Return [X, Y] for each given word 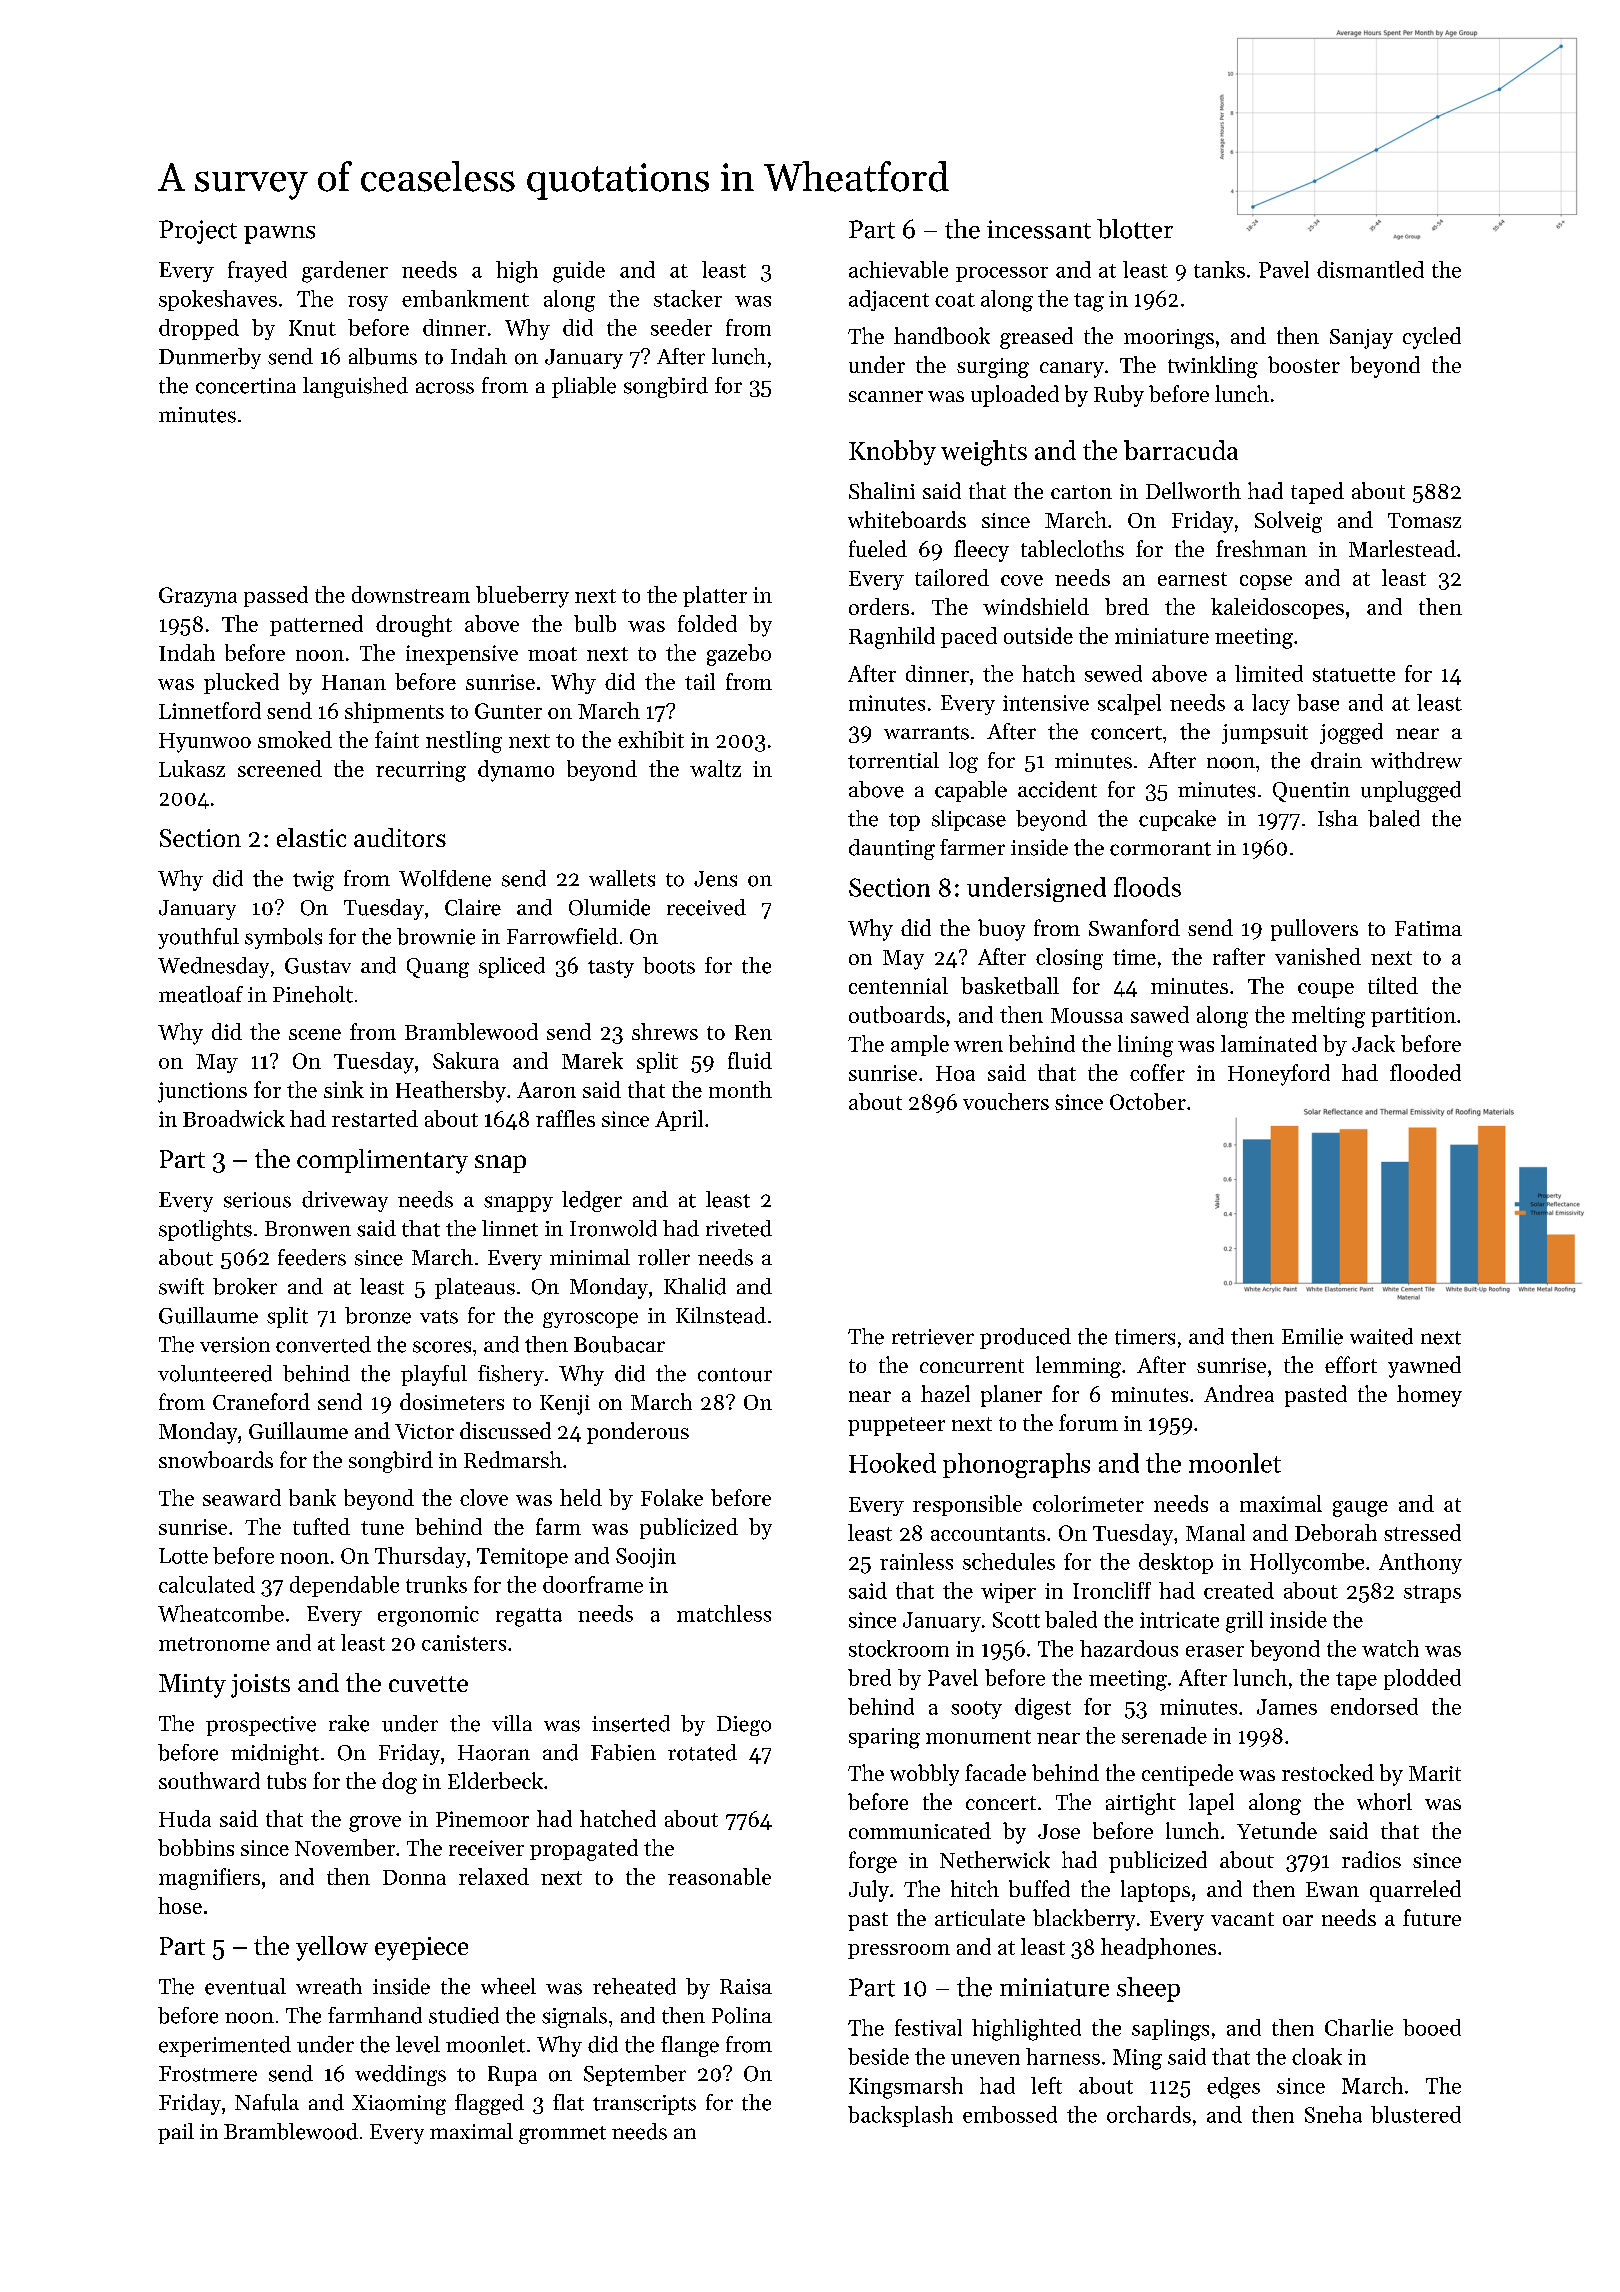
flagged [489, 2104]
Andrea [1239, 1393]
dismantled [1370, 269]
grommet [562, 2135]
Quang [438, 968]
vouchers [1006, 1101]
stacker [688, 298]
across [445, 388]
